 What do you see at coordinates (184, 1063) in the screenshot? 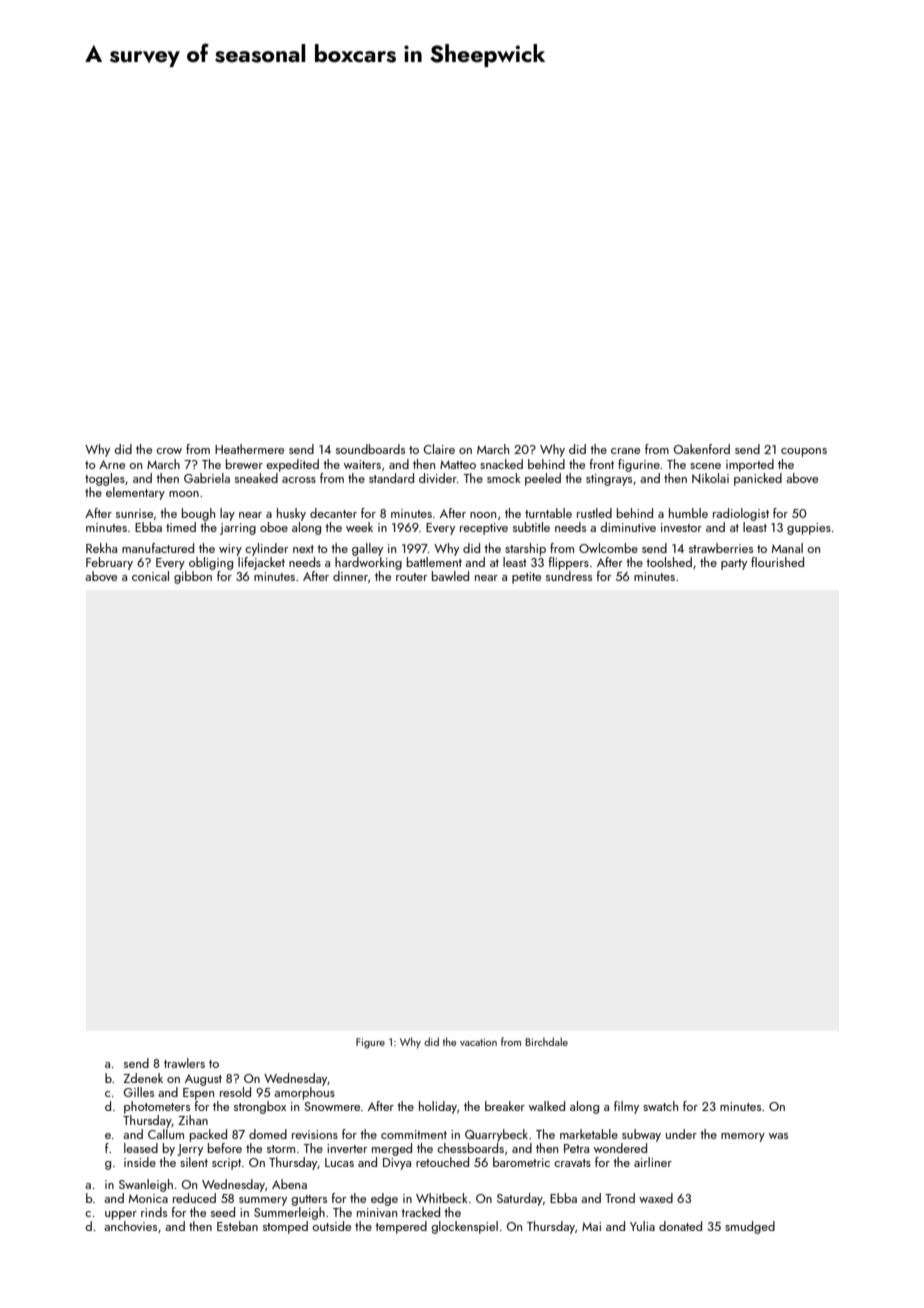
I see `trawlers` at bounding box center [184, 1063].
